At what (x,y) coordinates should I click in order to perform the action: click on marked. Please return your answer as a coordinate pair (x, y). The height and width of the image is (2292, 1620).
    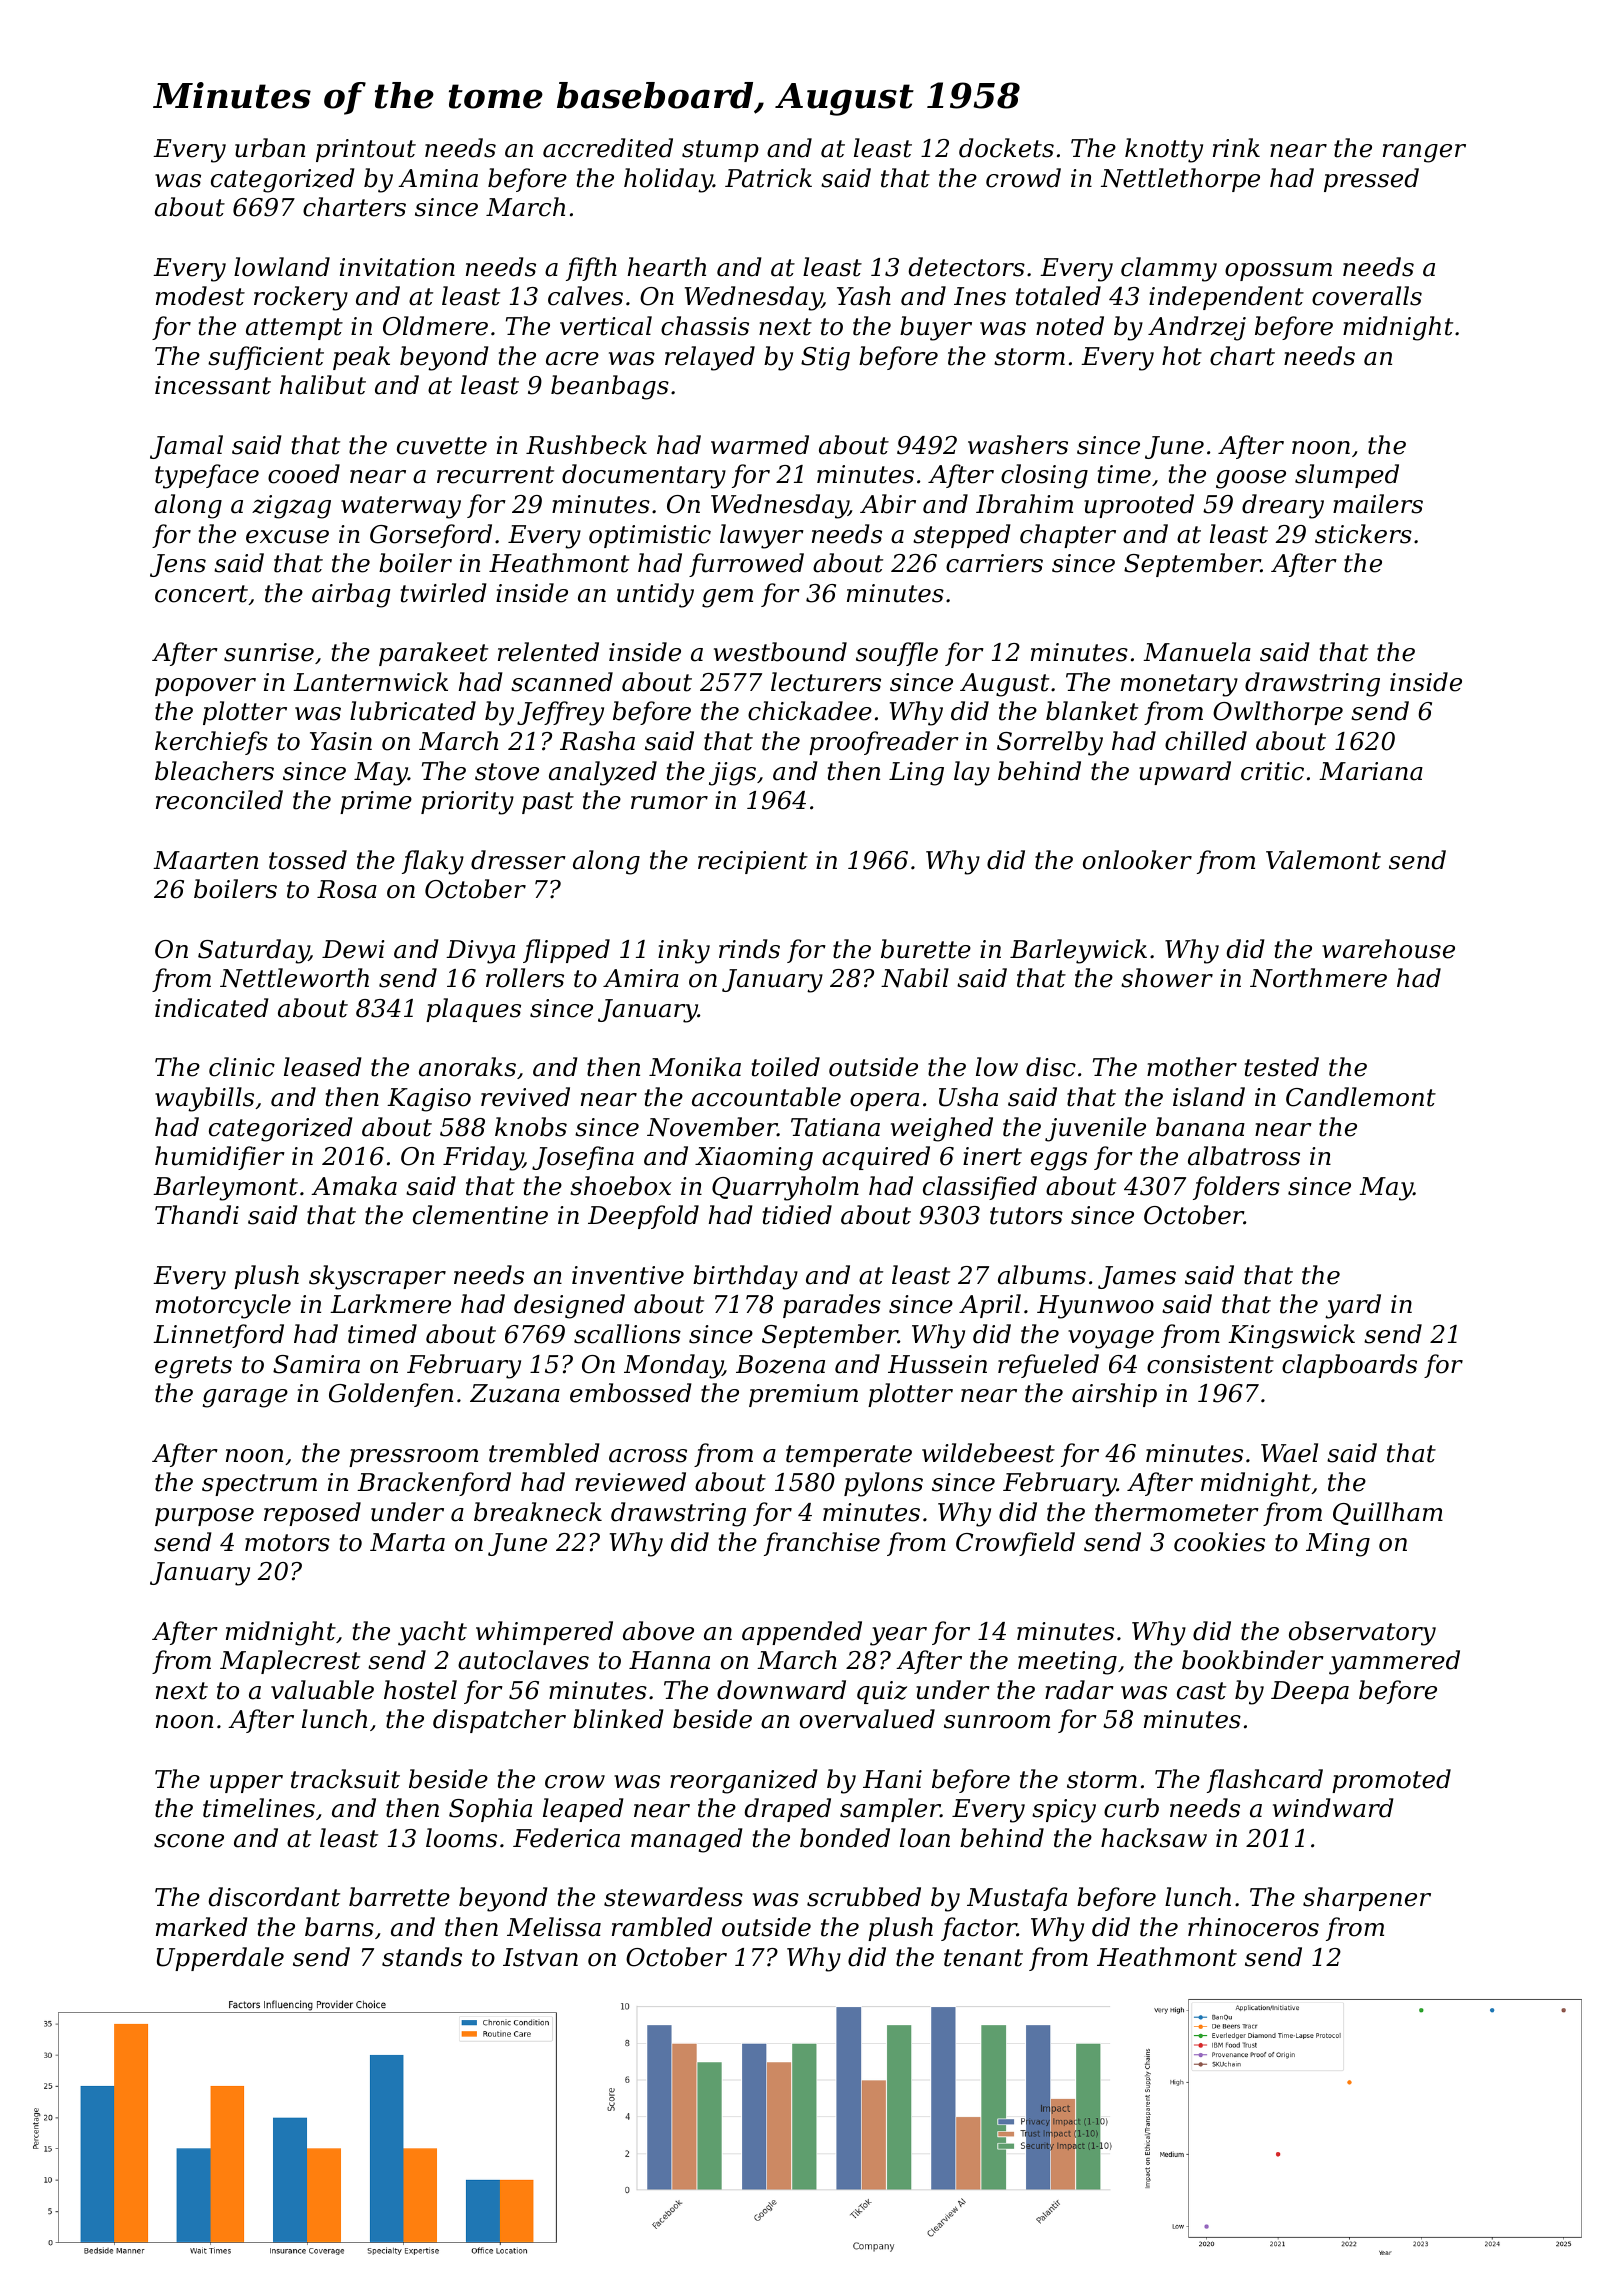
    Looking at the image, I should click on (201, 1927).
